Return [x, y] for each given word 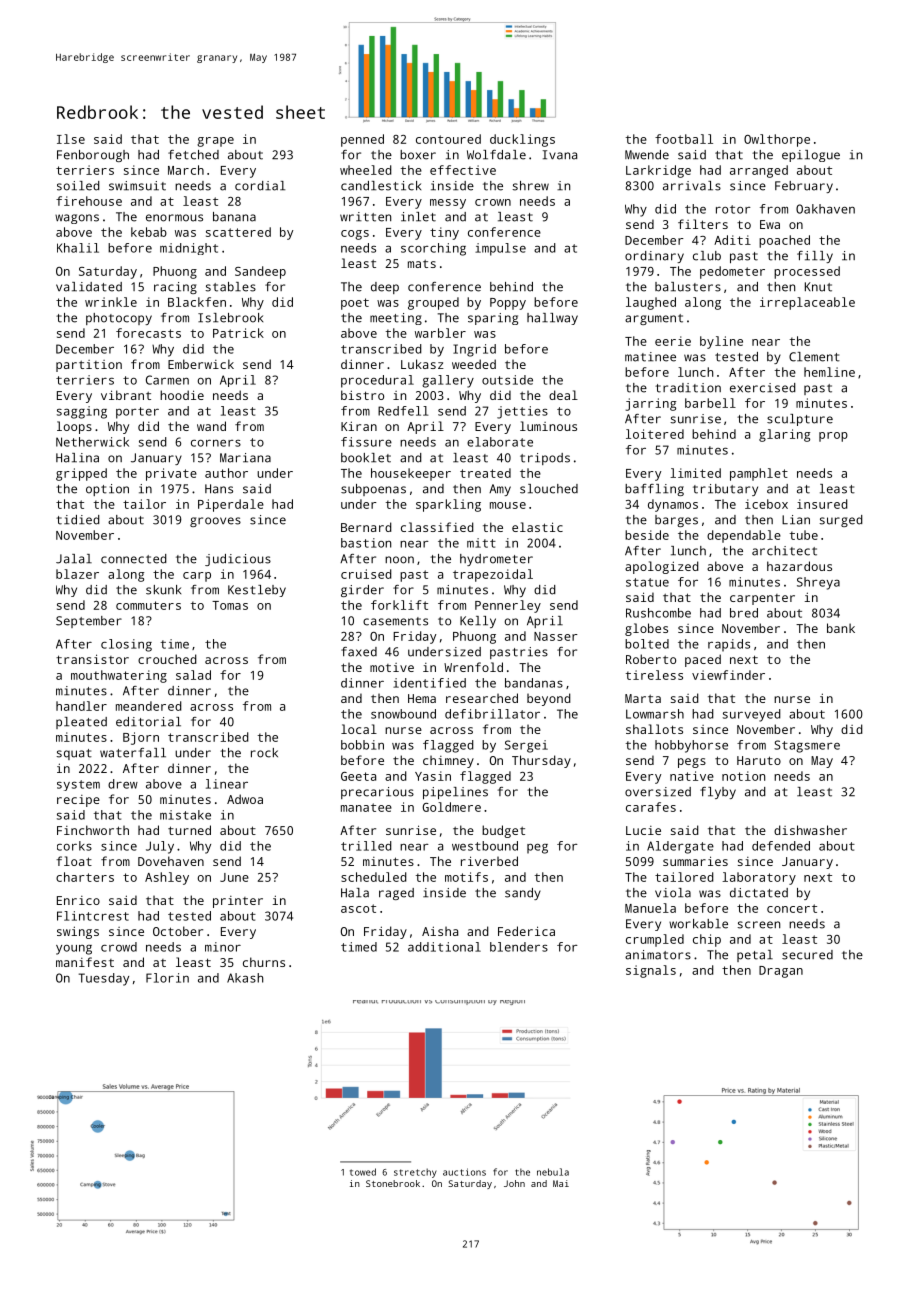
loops [74, 427]
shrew [530, 186]
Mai [561, 1183]
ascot [358, 908]
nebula [553, 1172]
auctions [464, 1172]
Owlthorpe [777, 140]
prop [833, 437]
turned [189, 830]
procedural [377, 381]
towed [363, 1172]
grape [215, 142]
